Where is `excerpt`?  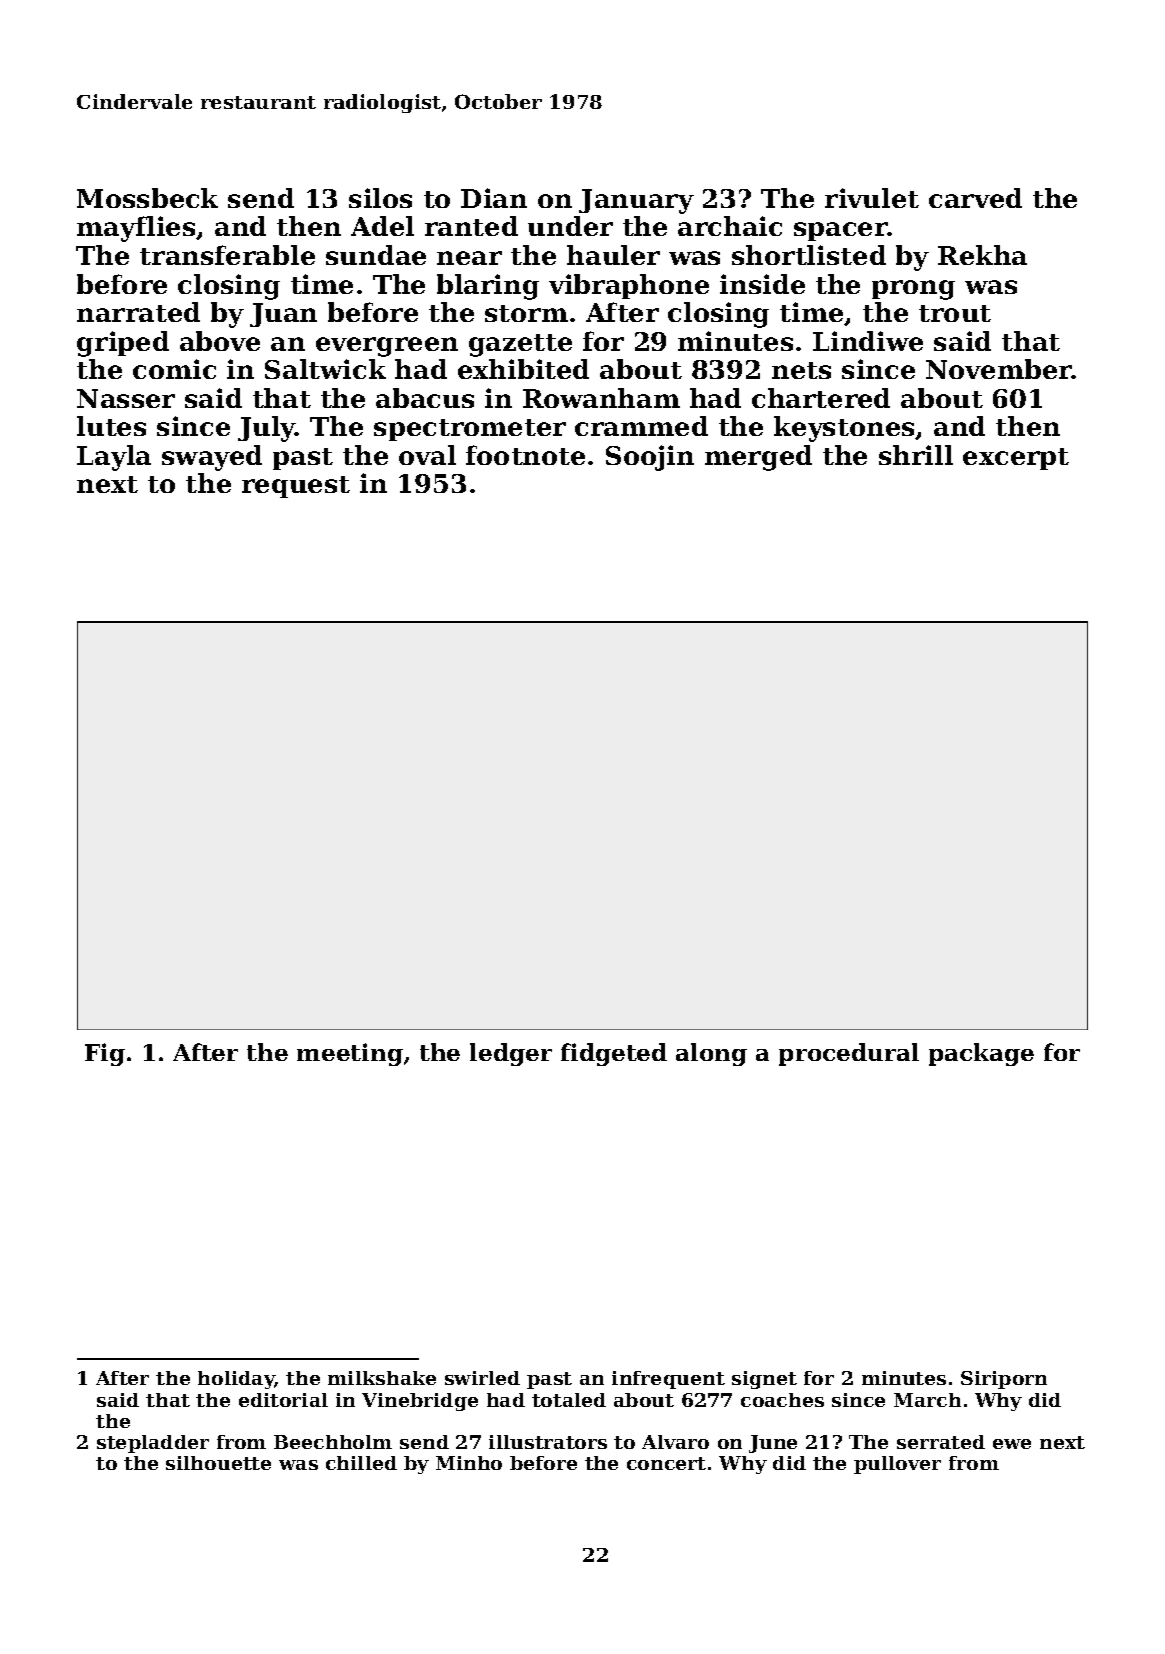
excerpt is located at coordinates (1016, 459).
